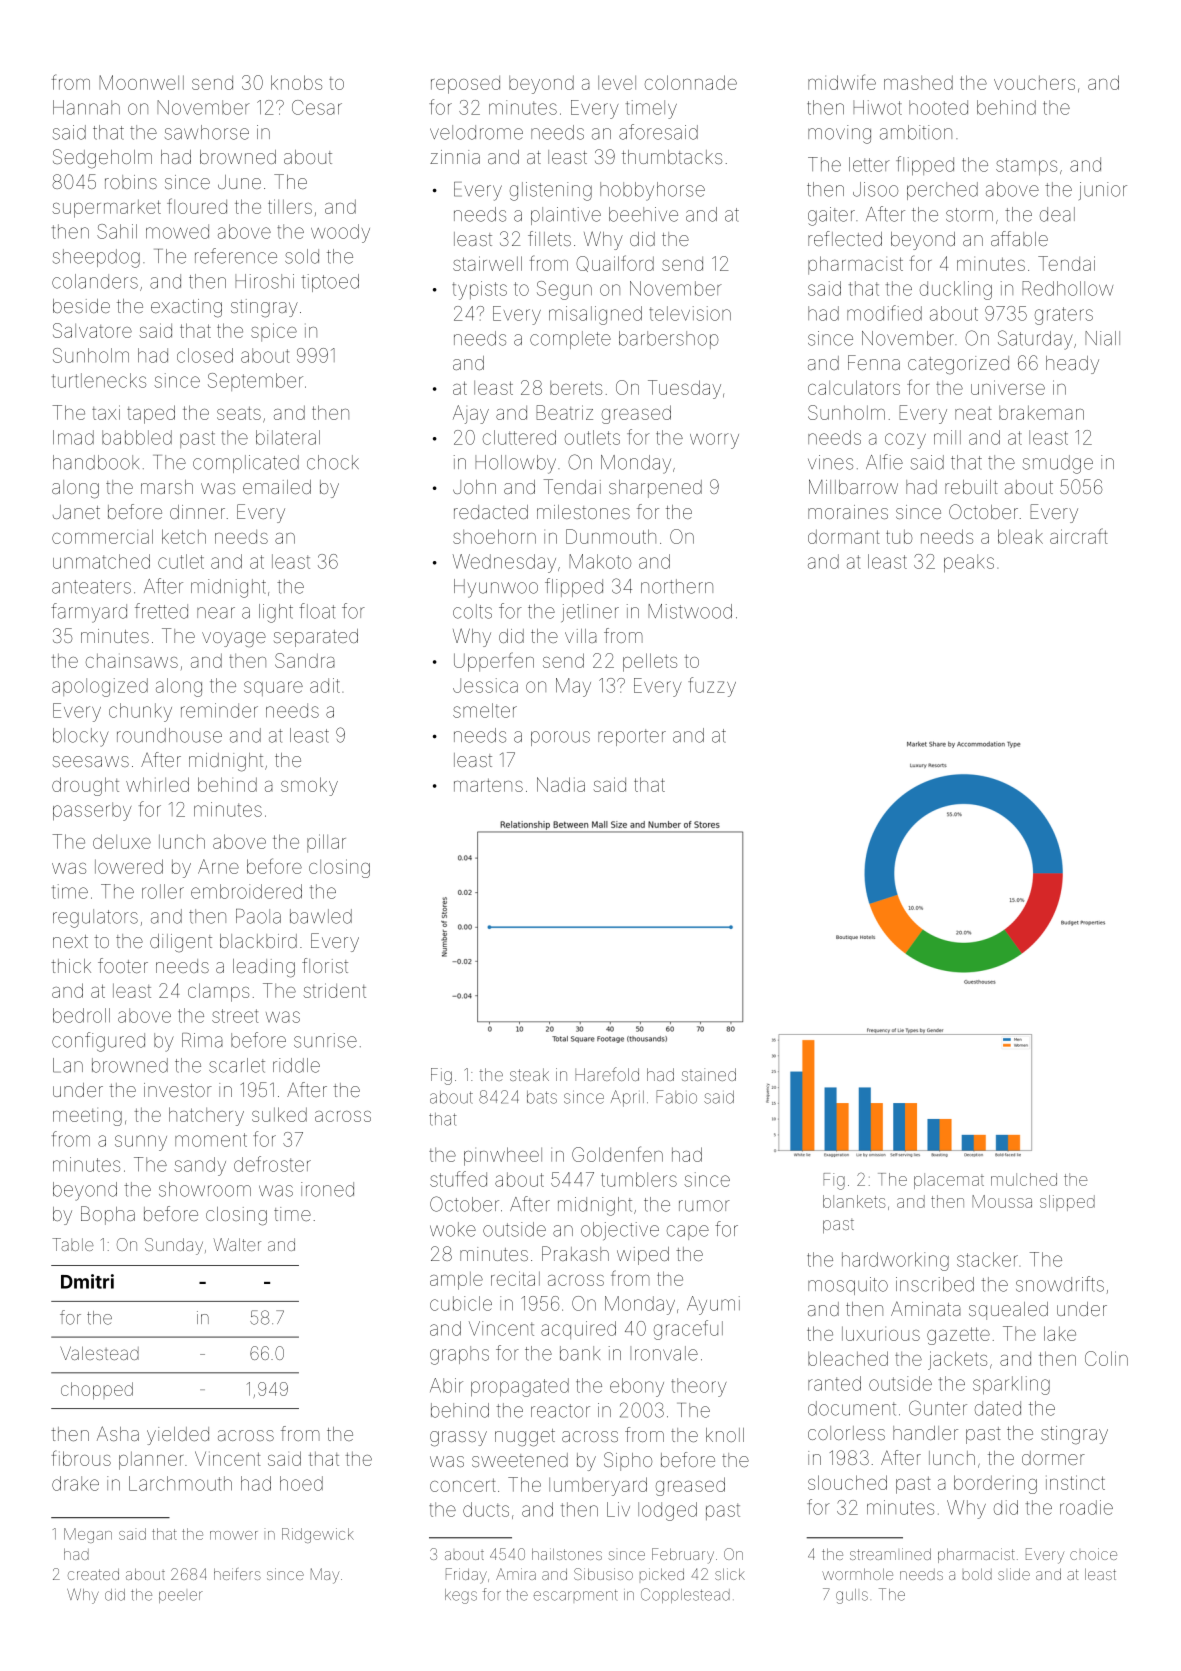 Image resolution: width=1181 pixels, height=1671 pixels. Describe the element at coordinates (830, 462) in the page. I see `vines` at that location.
